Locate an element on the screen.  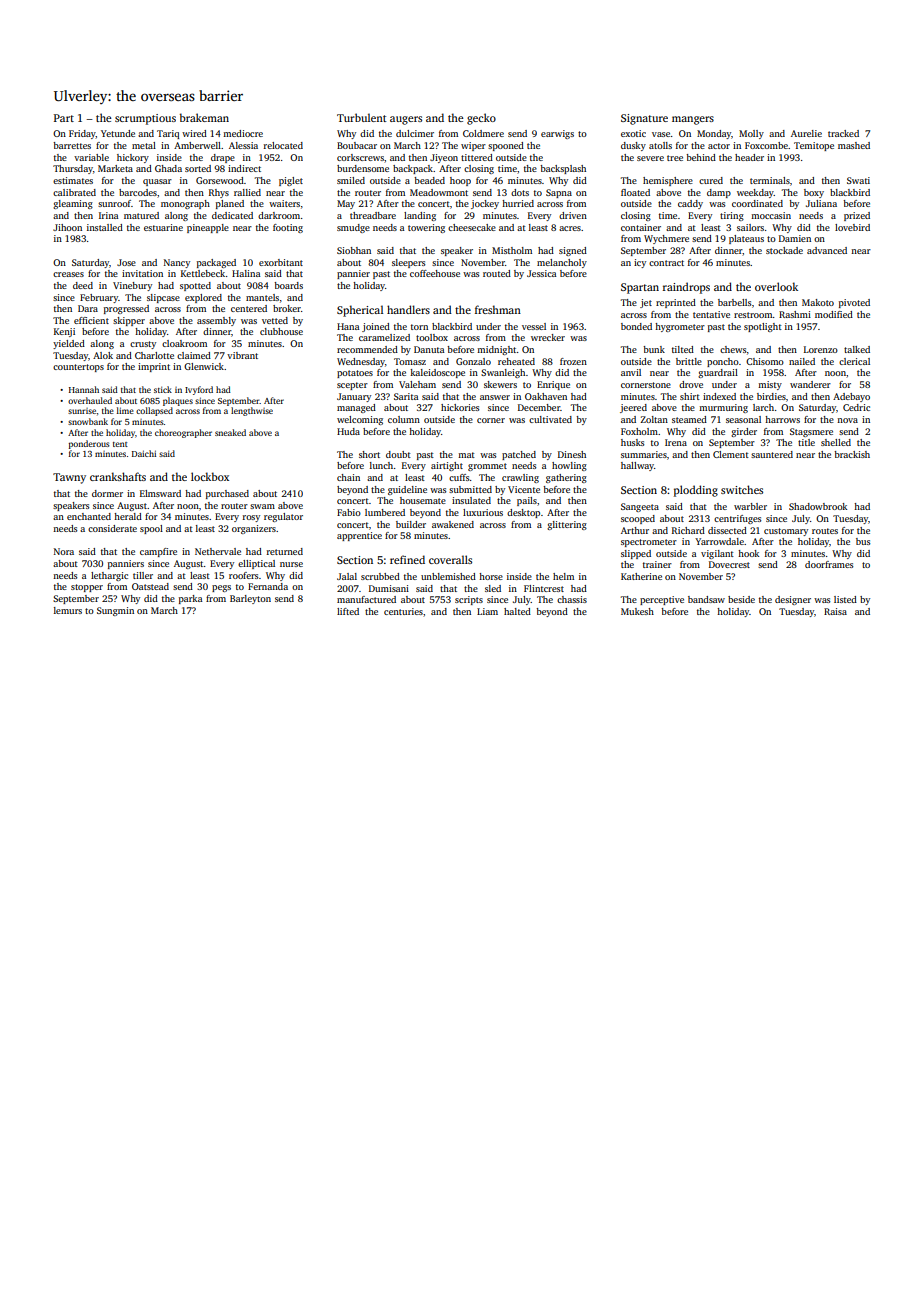
freshman is located at coordinates (498, 309).
